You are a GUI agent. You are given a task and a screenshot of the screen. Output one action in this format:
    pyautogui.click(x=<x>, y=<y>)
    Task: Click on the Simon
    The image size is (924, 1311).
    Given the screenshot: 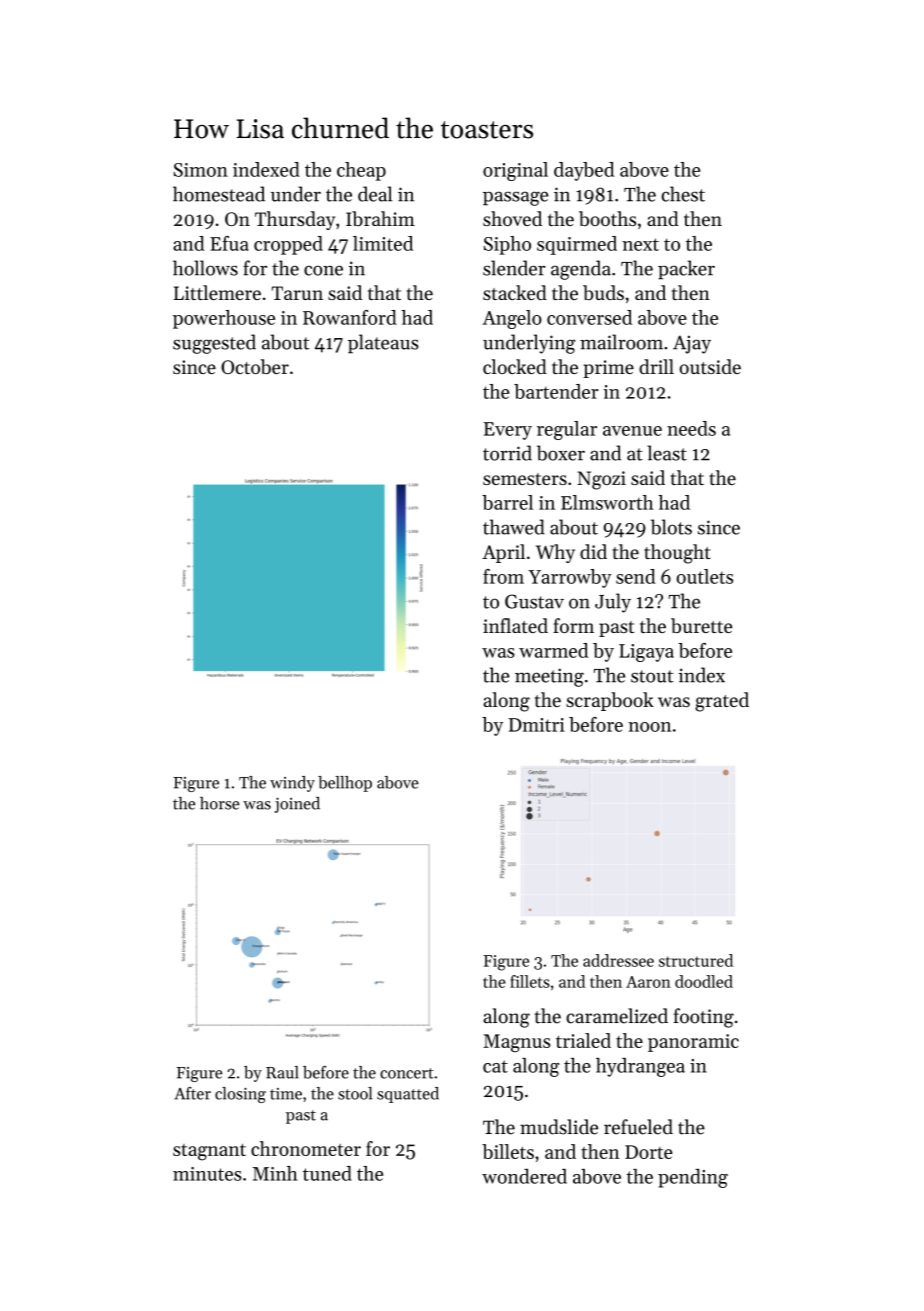 What is the action you would take?
    pyautogui.click(x=200, y=170)
